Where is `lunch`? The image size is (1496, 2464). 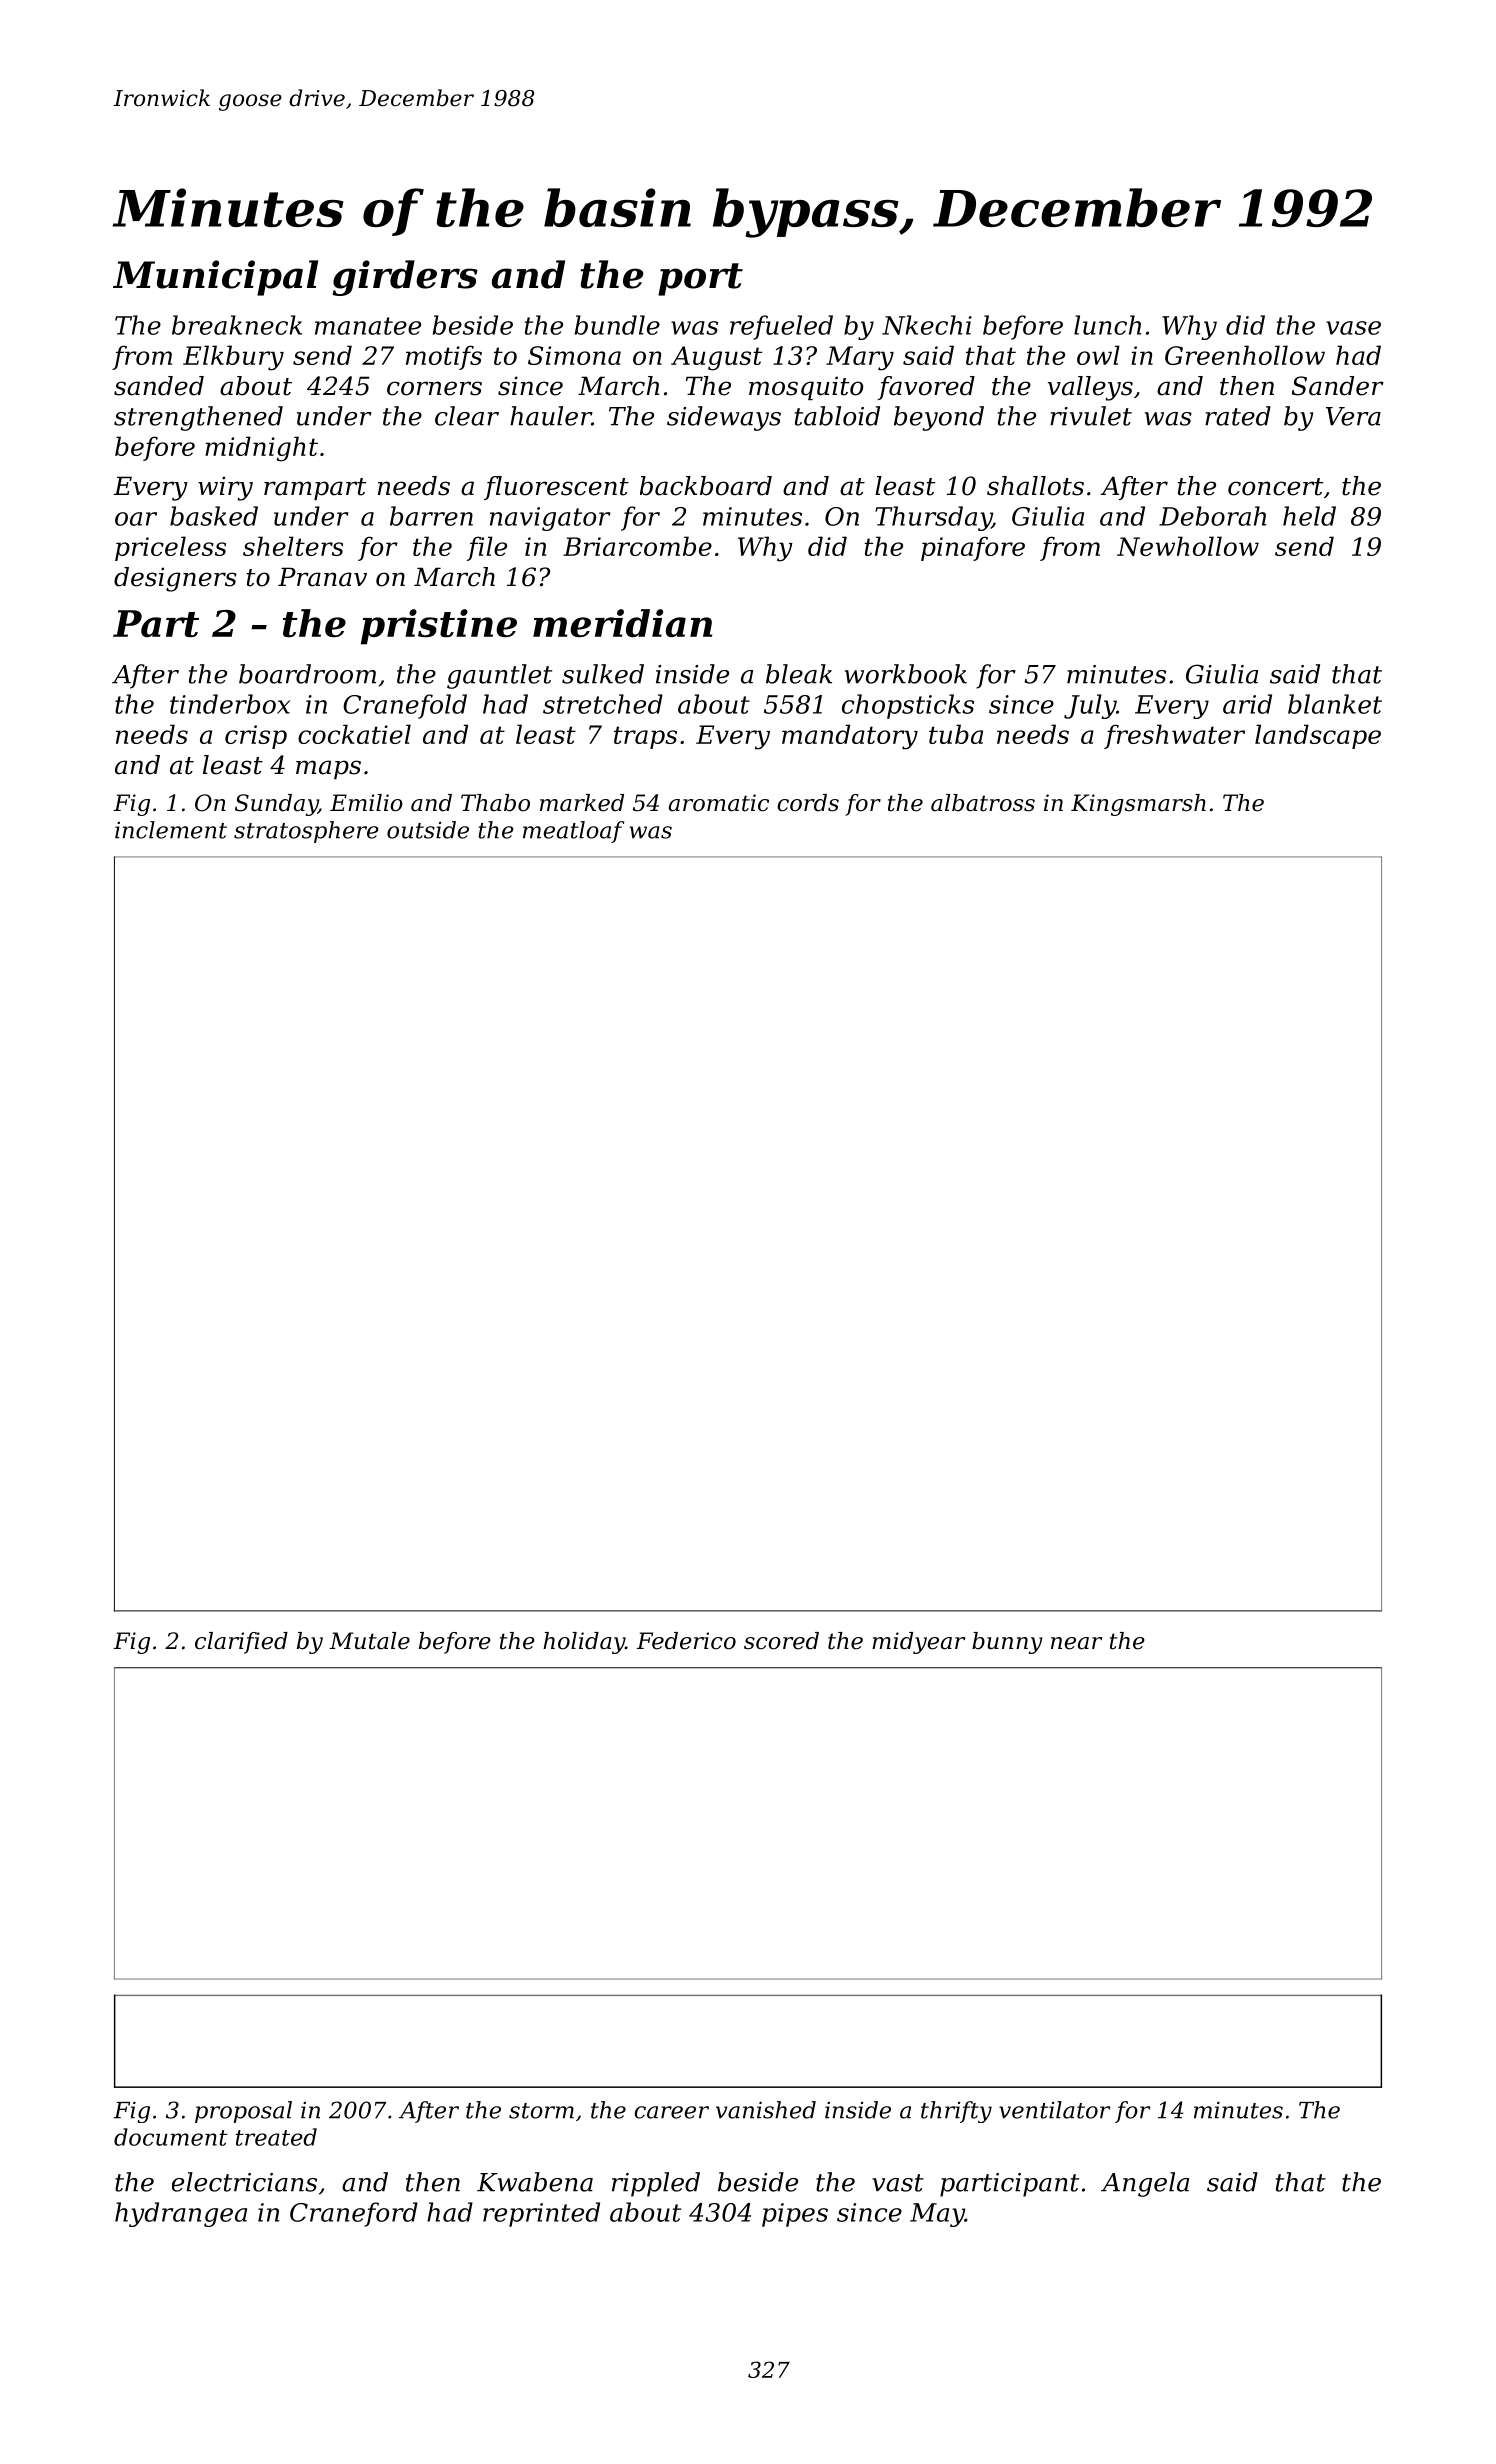
lunch is located at coordinates (1107, 325).
